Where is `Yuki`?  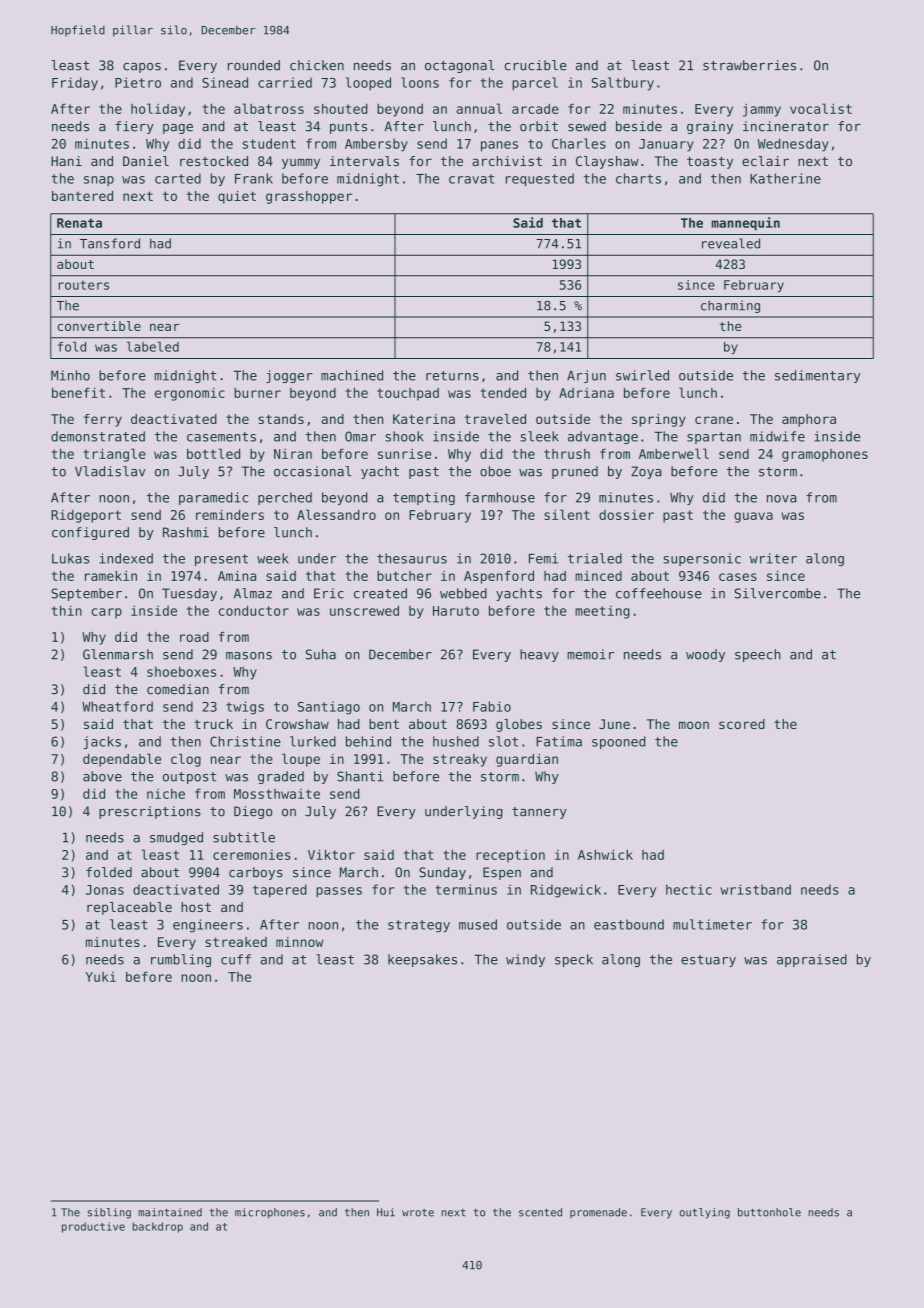
Yuki is located at coordinates (100, 977).
